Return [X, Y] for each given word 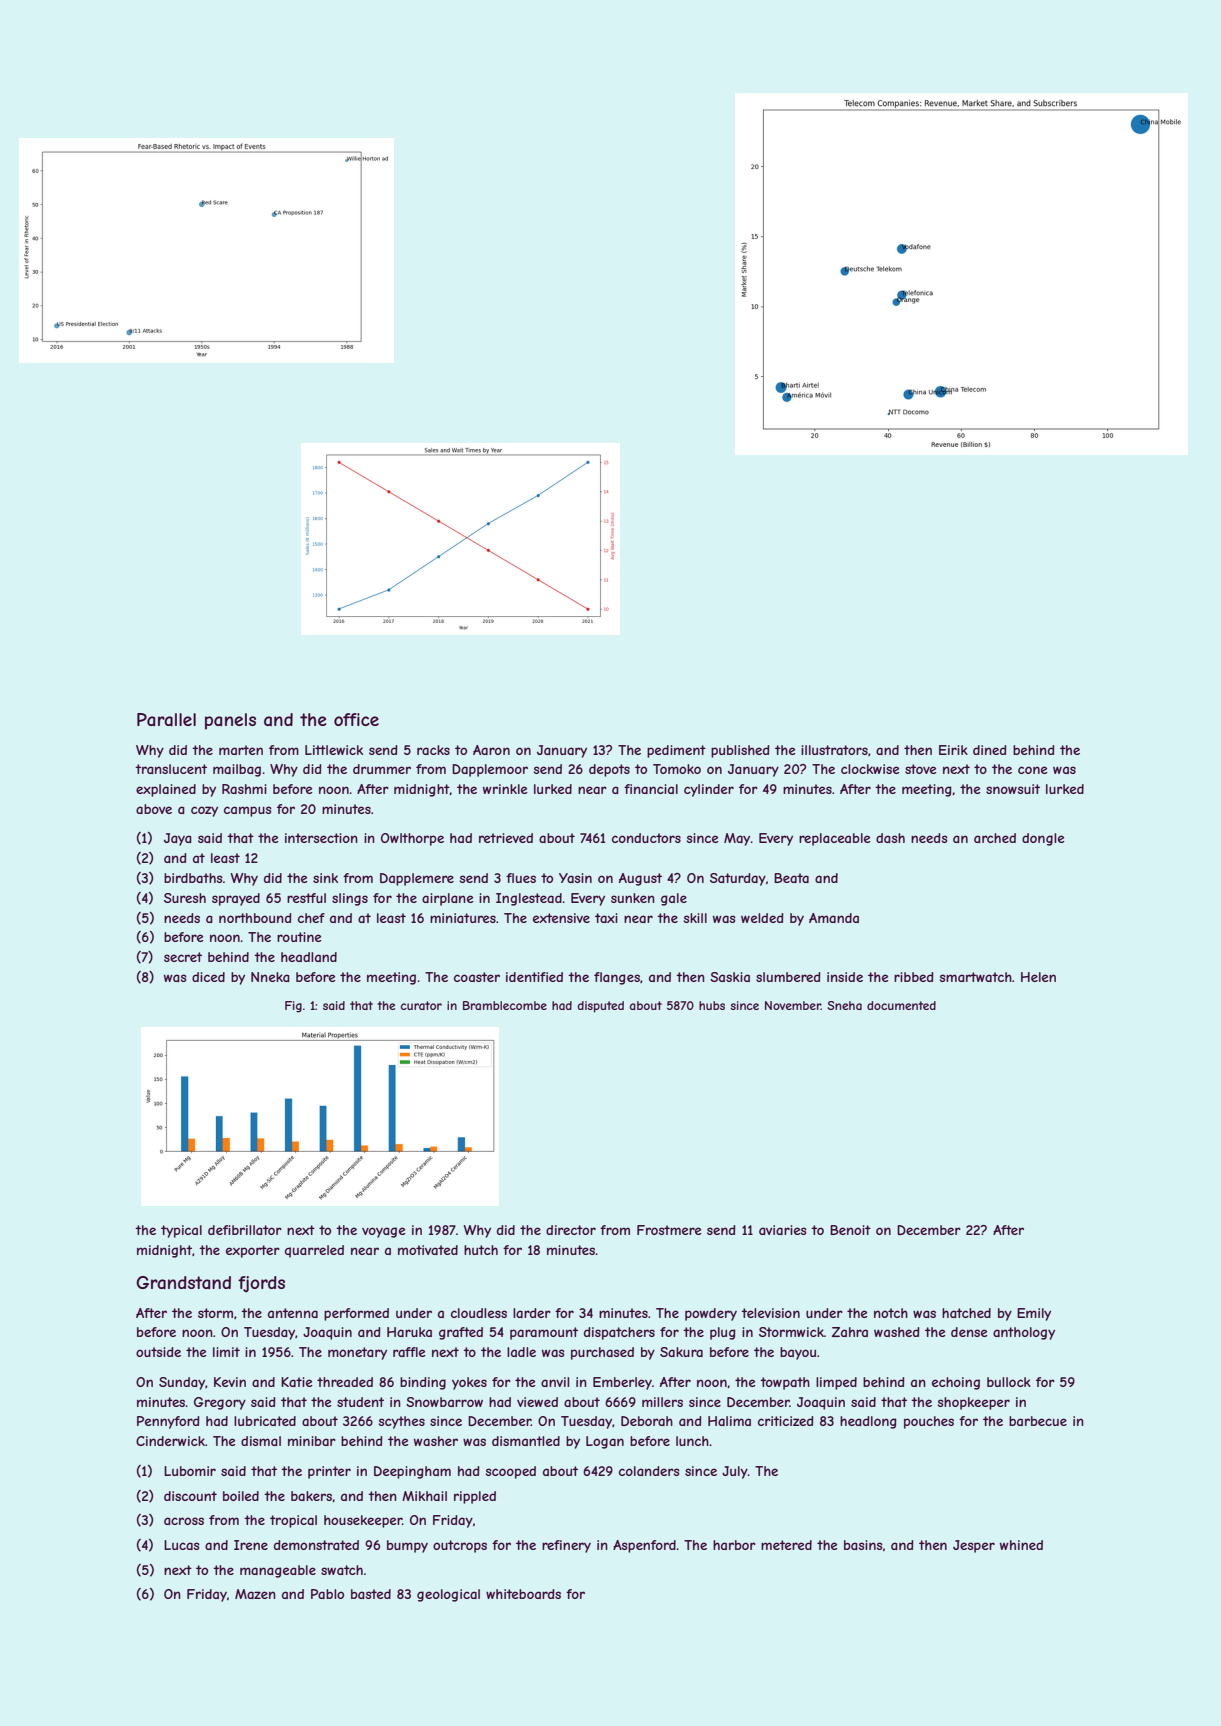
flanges [617, 978]
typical [181, 1231]
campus [248, 811]
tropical [293, 1521]
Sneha [844, 1005]
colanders [649, 1471]
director [571, 1230]
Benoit [850, 1230]
